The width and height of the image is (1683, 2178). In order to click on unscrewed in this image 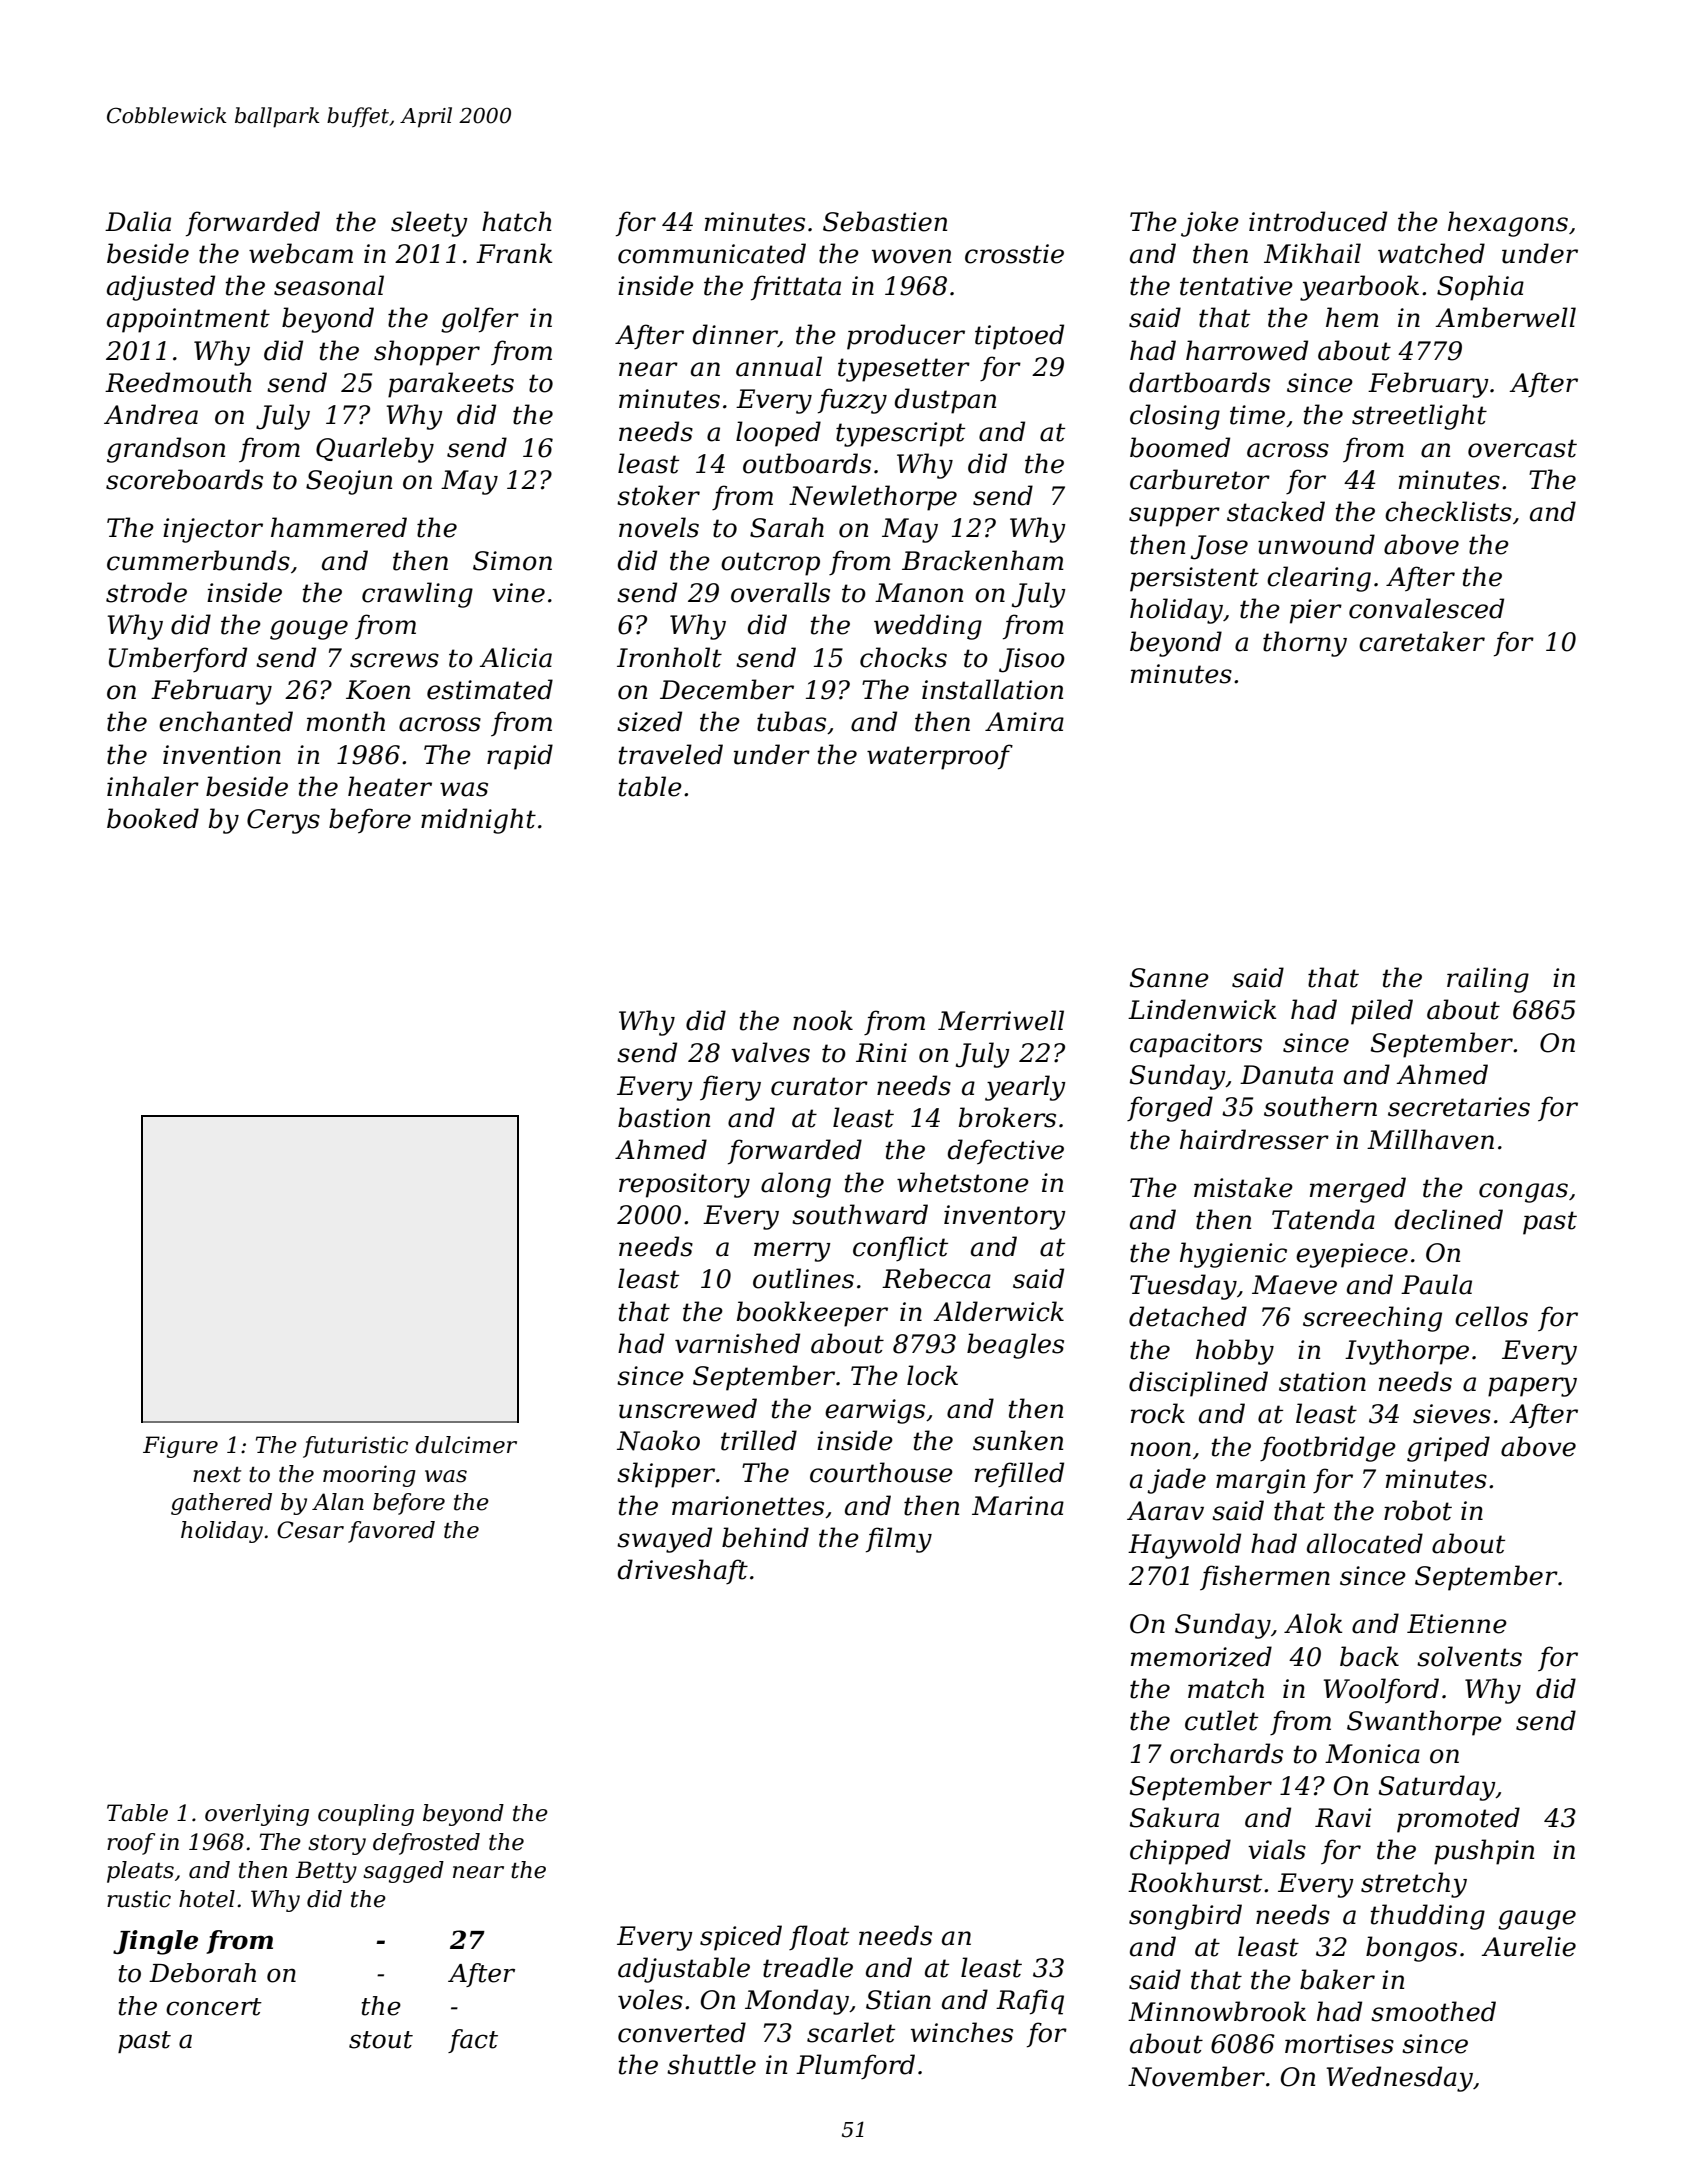, I will do `click(688, 1408)`.
